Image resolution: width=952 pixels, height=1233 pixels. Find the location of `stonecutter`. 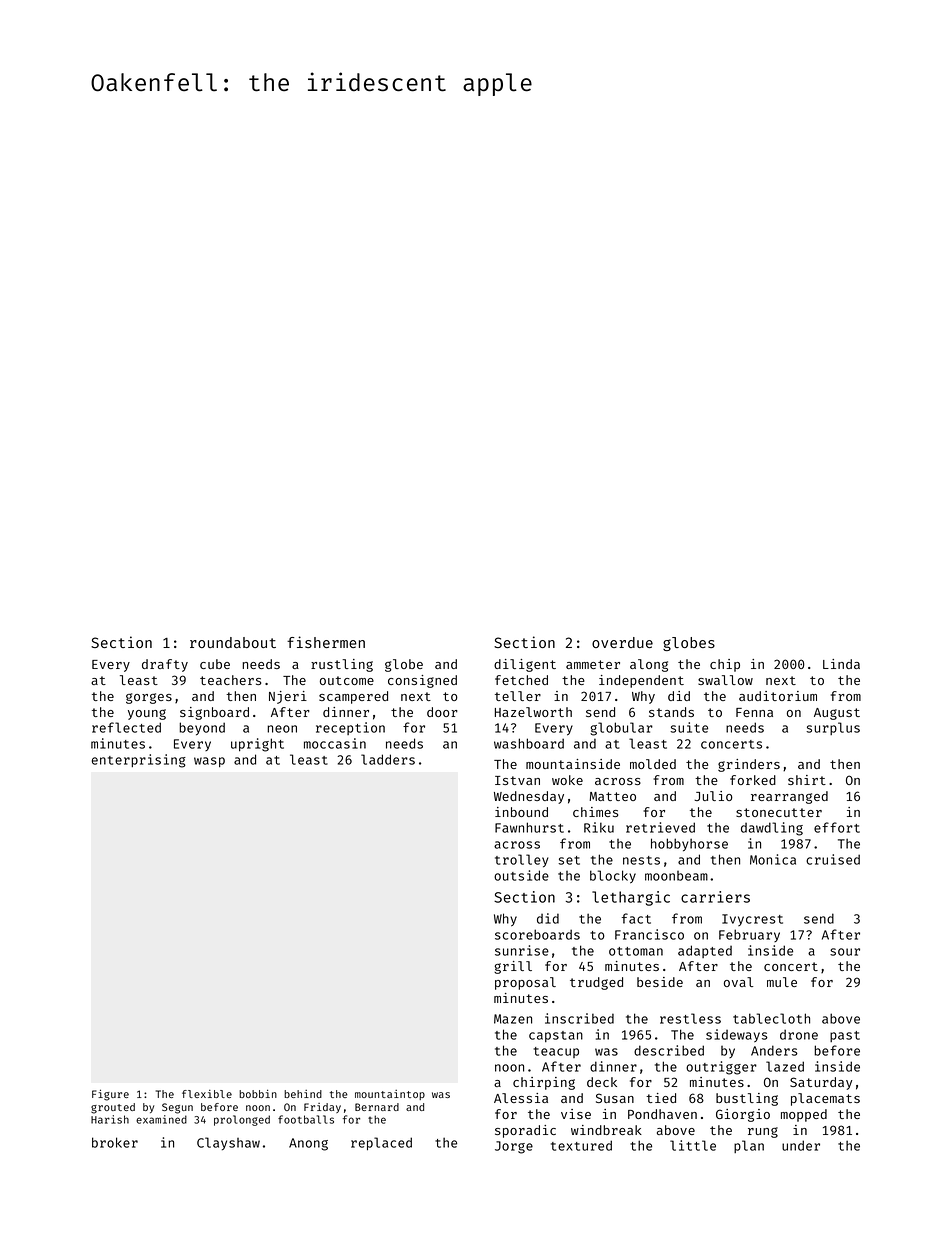

stonecutter is located at coordinates (779, 812).
